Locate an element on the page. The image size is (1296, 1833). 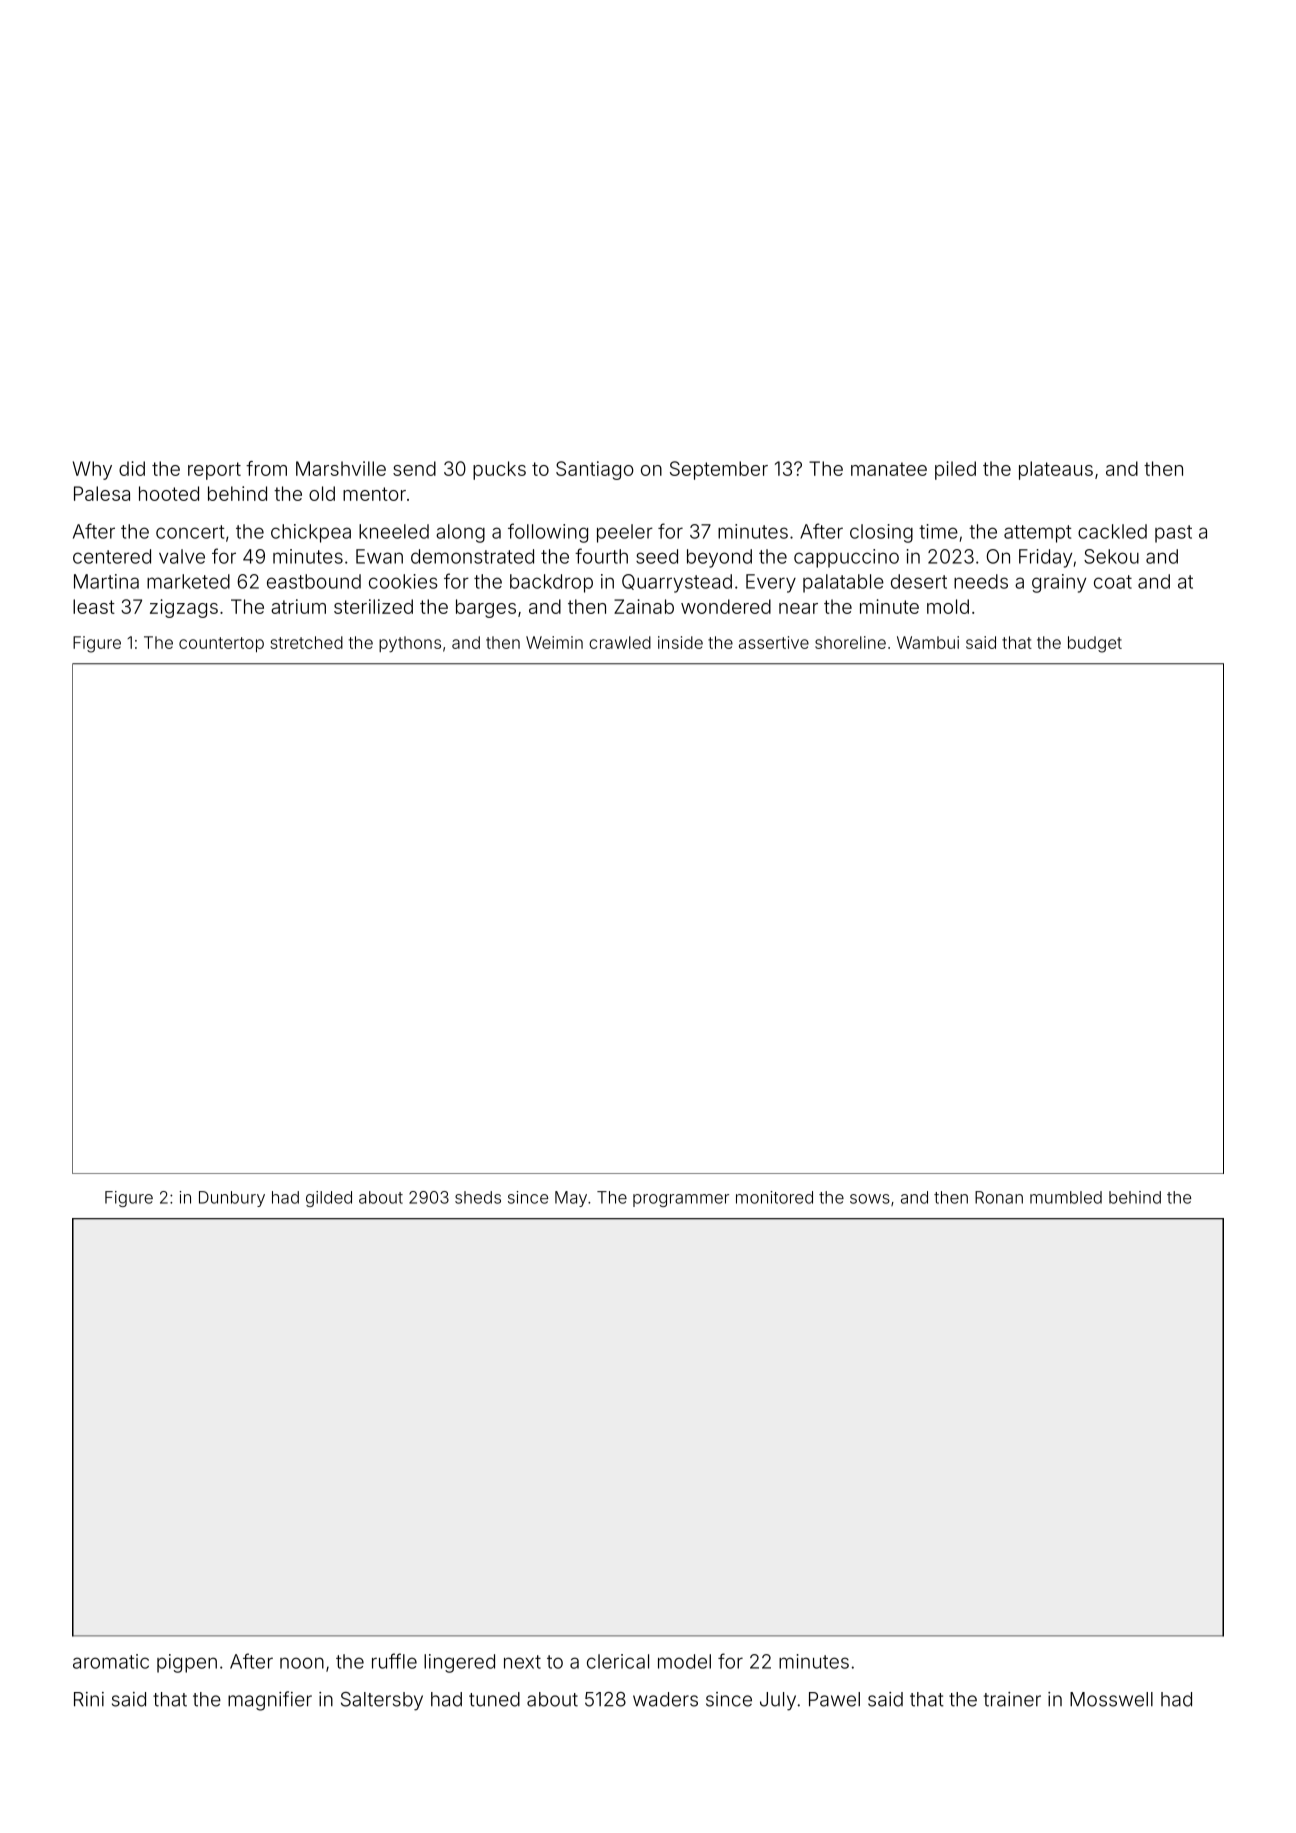
programmer is located at coordinates (681, 1200).
